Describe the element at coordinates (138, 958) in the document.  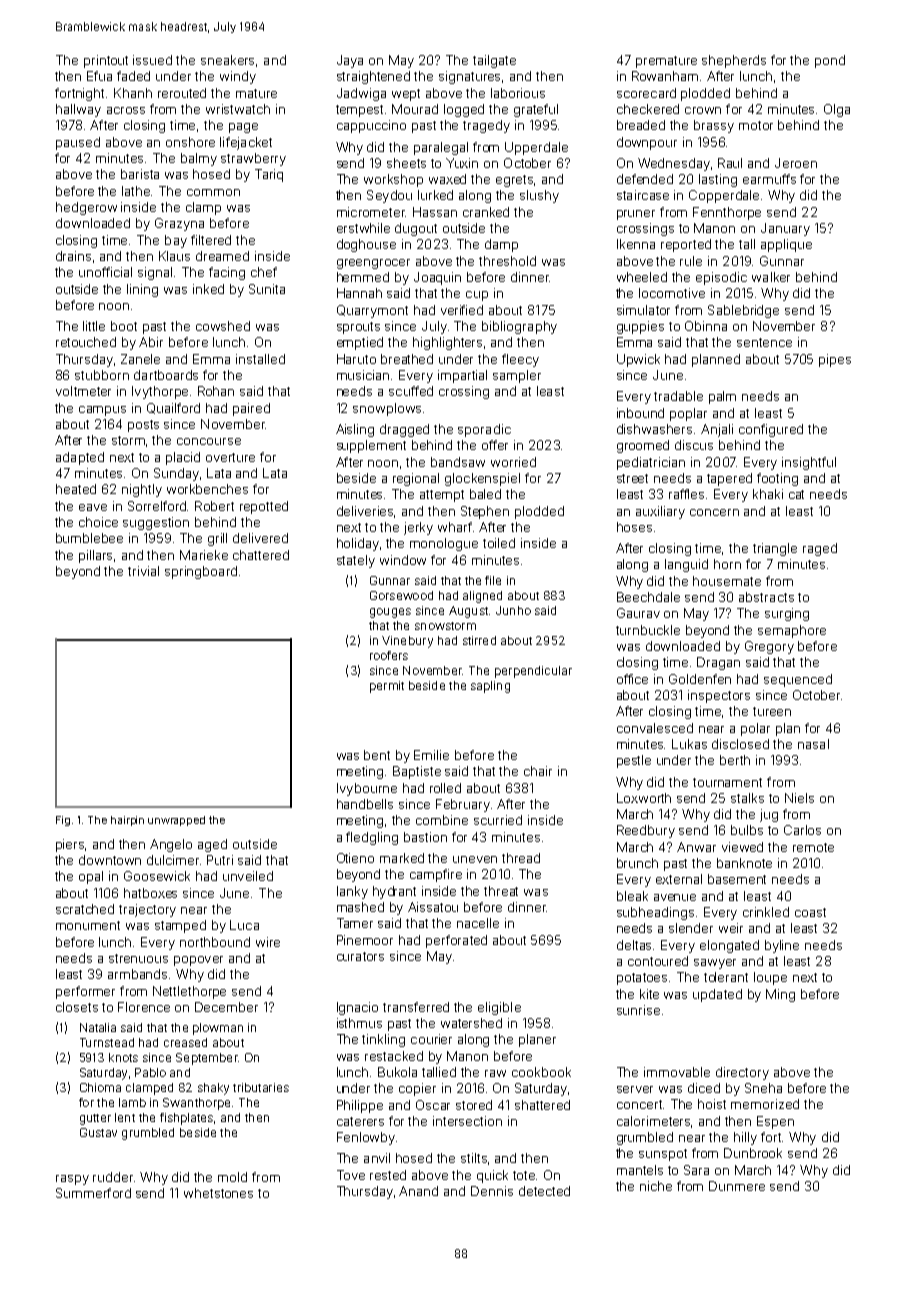
I see `strenuous` at that location.
